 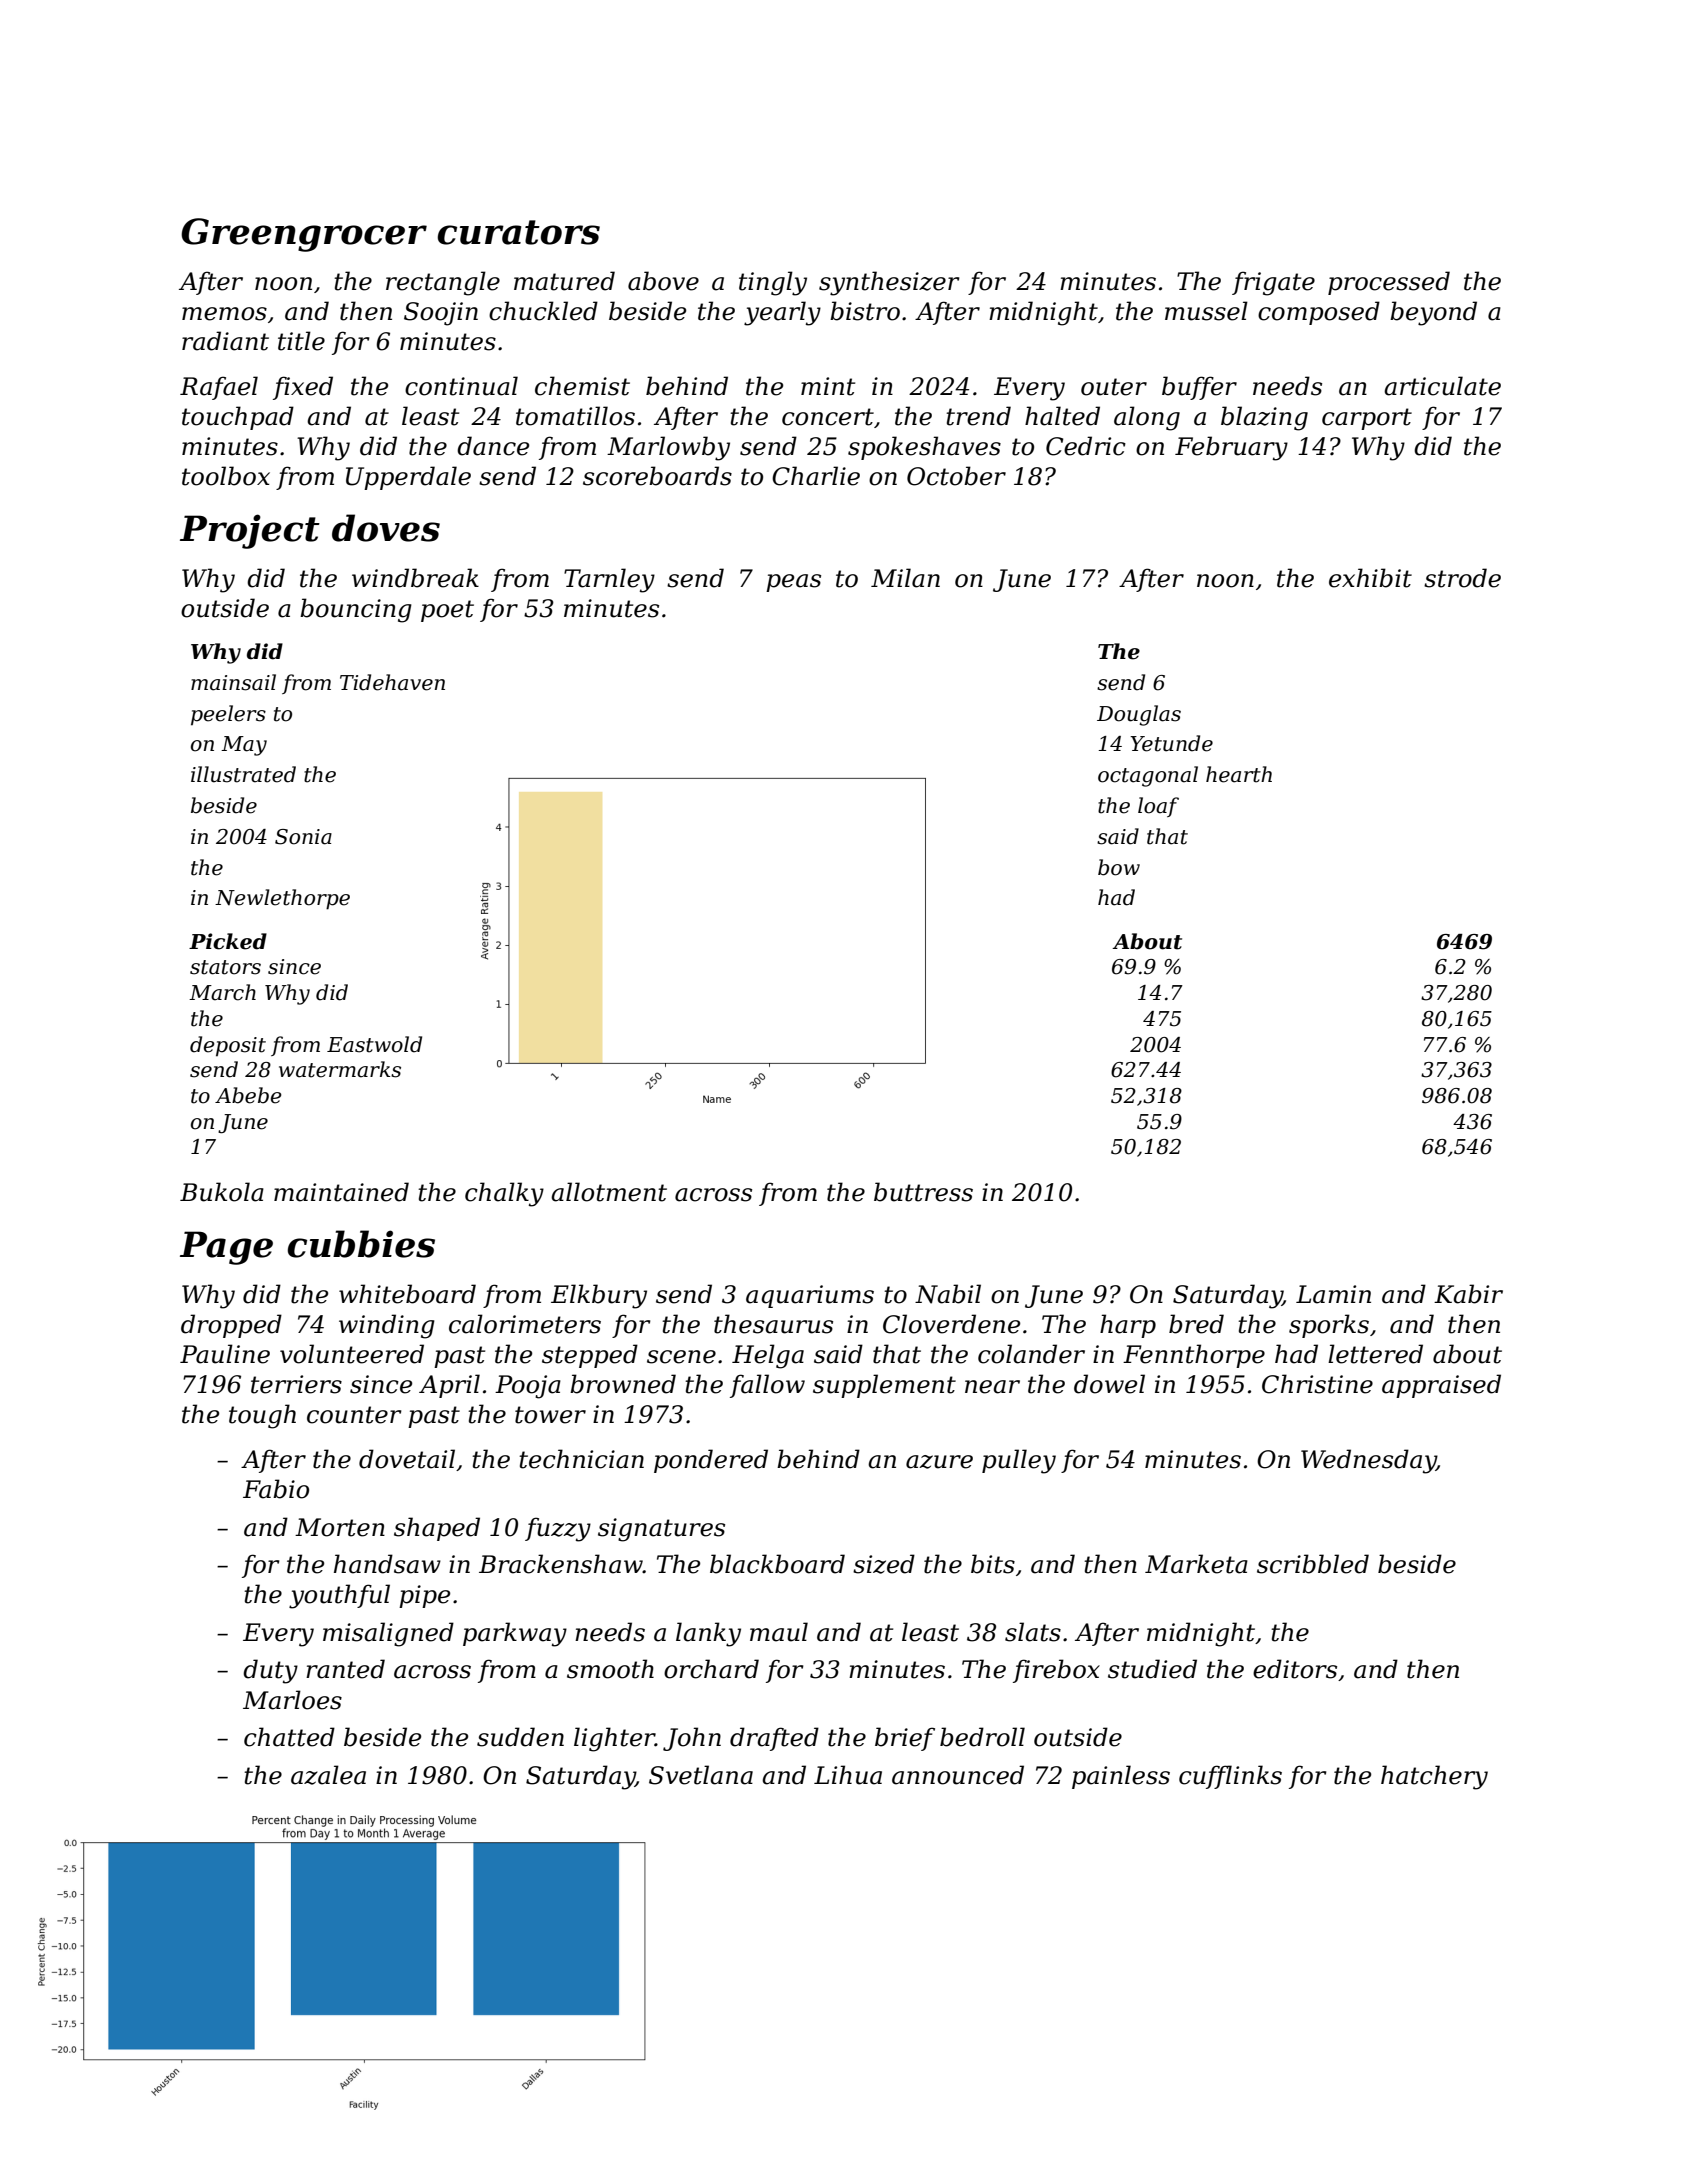 What do you see at coordinates (374, 1044) in the screenshot?
I see `Eastwold` at bounding box center [374, 1044].
